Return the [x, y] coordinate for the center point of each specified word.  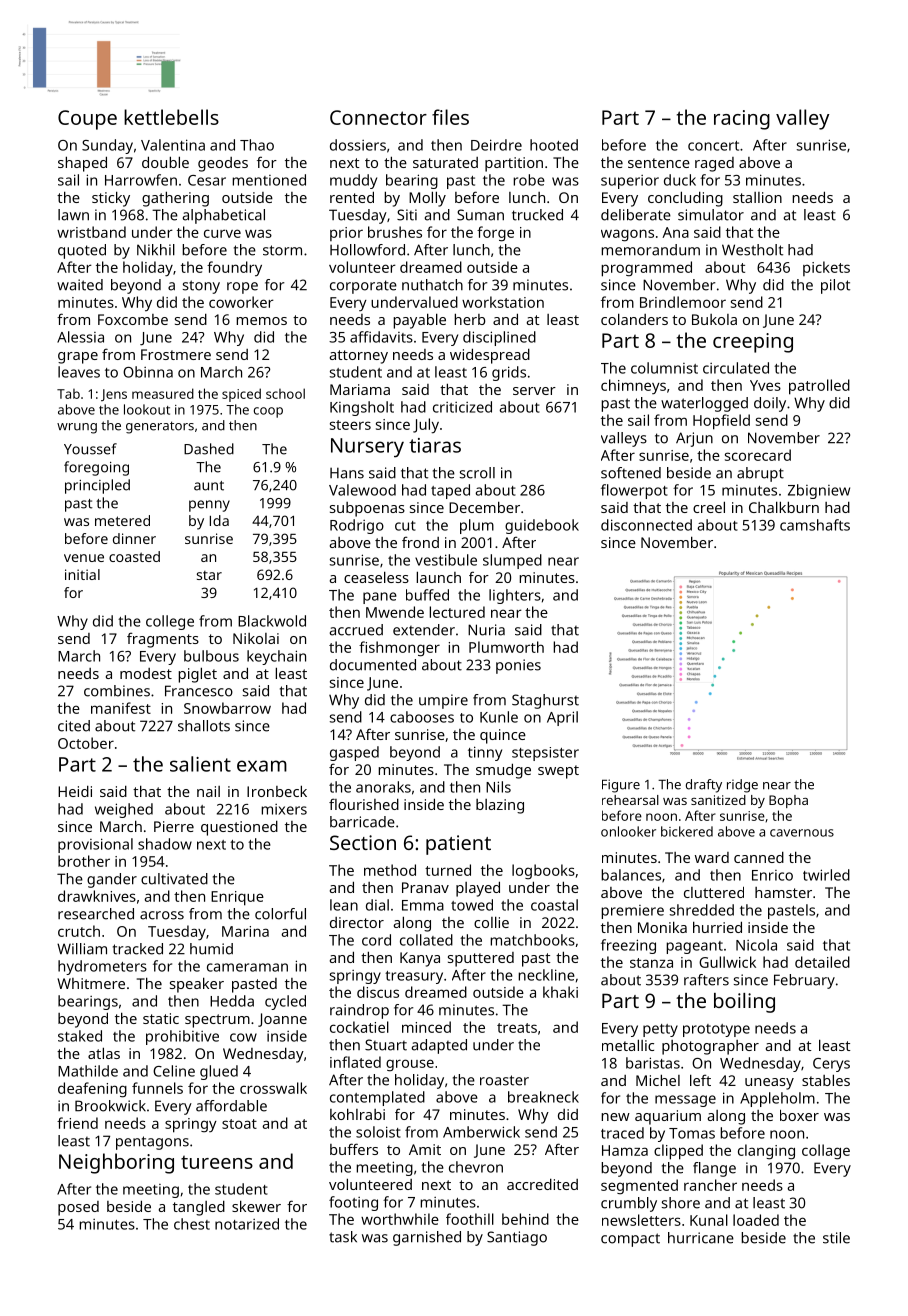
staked [80, 1036]
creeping [753, 343]
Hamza [625, 1150]
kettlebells [171, 117]
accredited [542, 1184]
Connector [378, 117]
